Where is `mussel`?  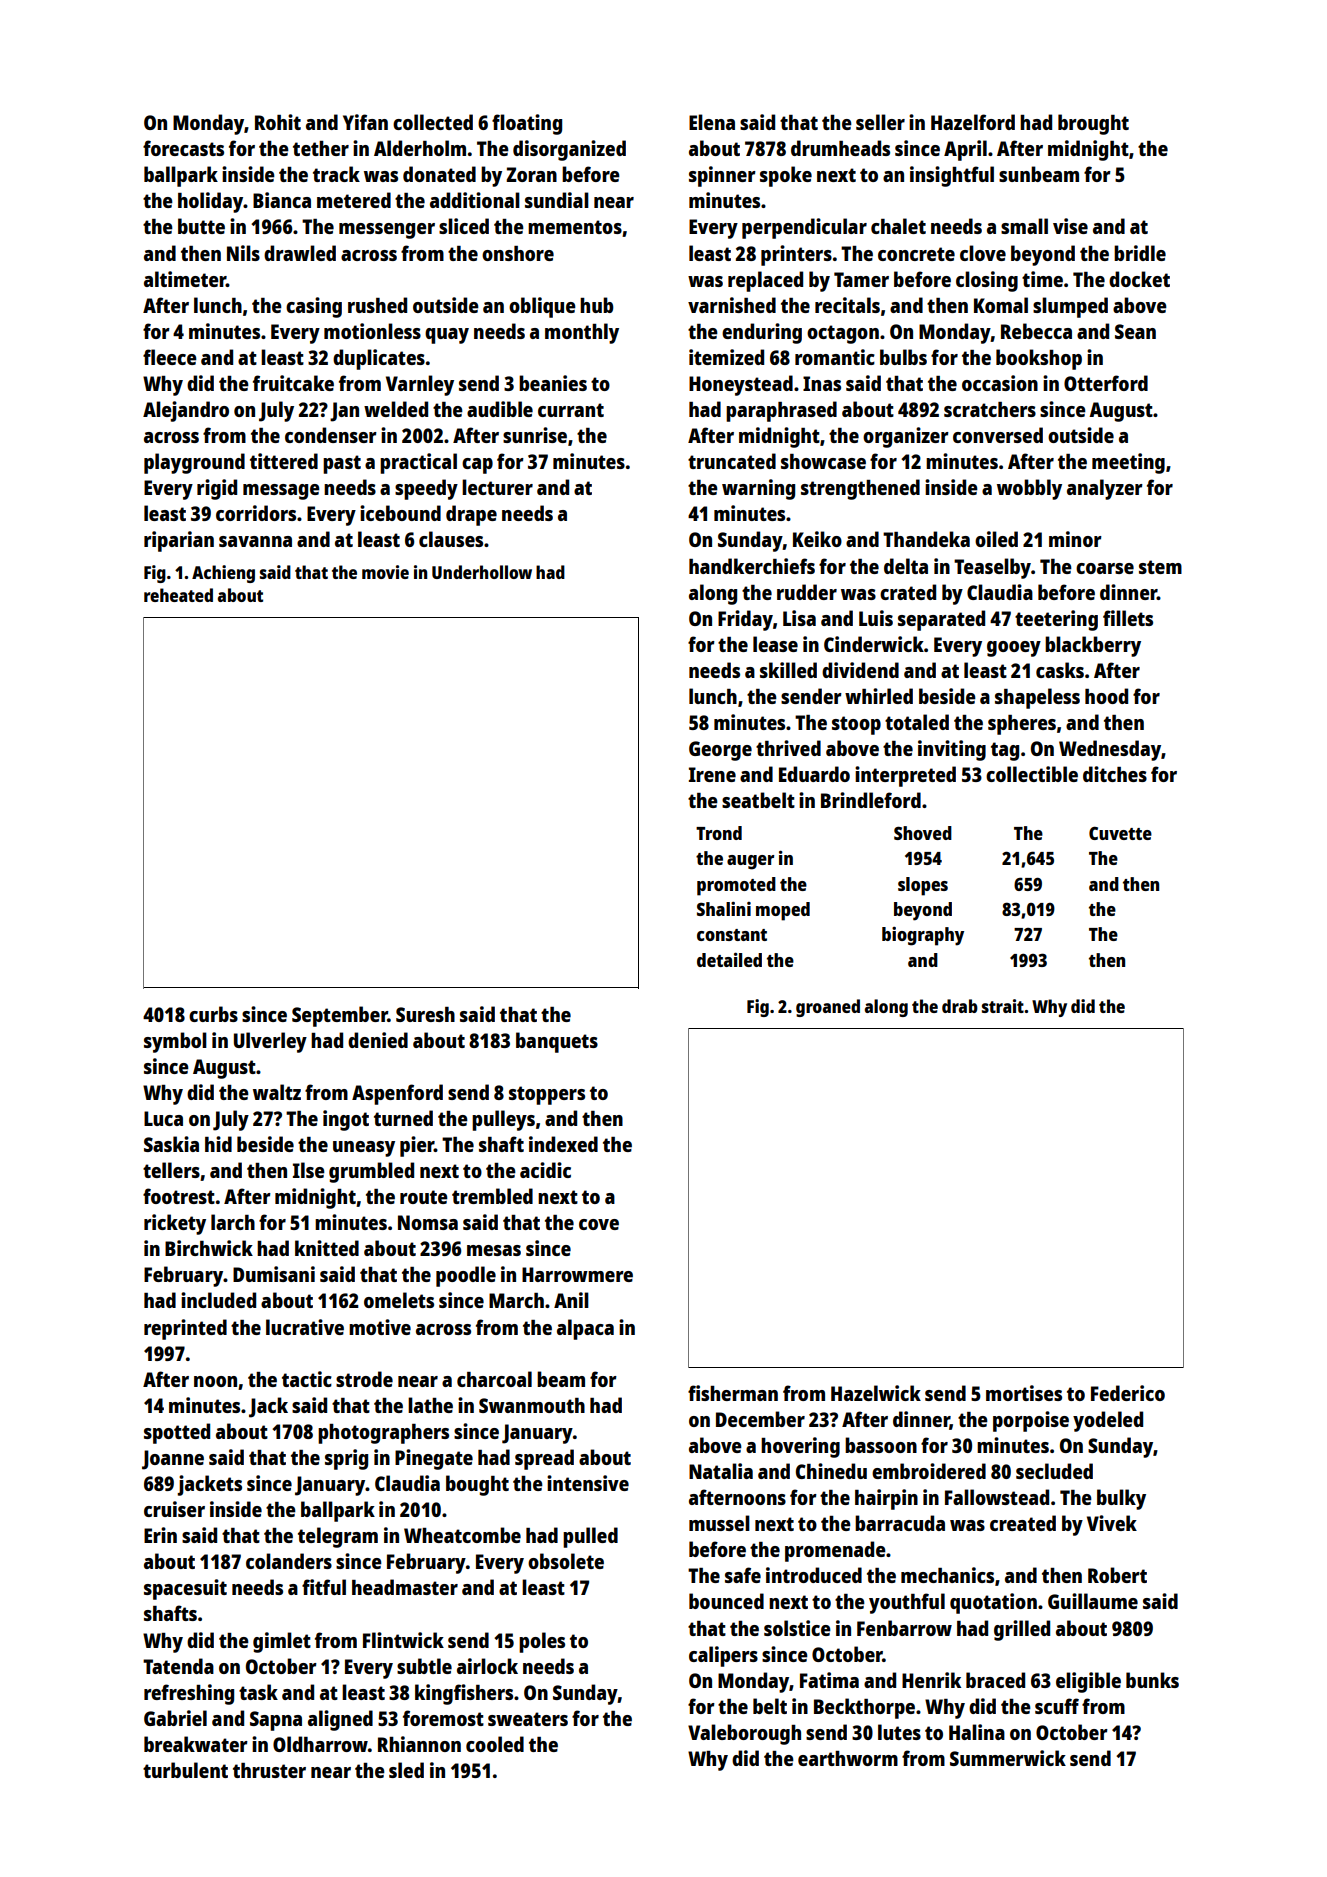
mussel is located at coordinates (719, 1523).
